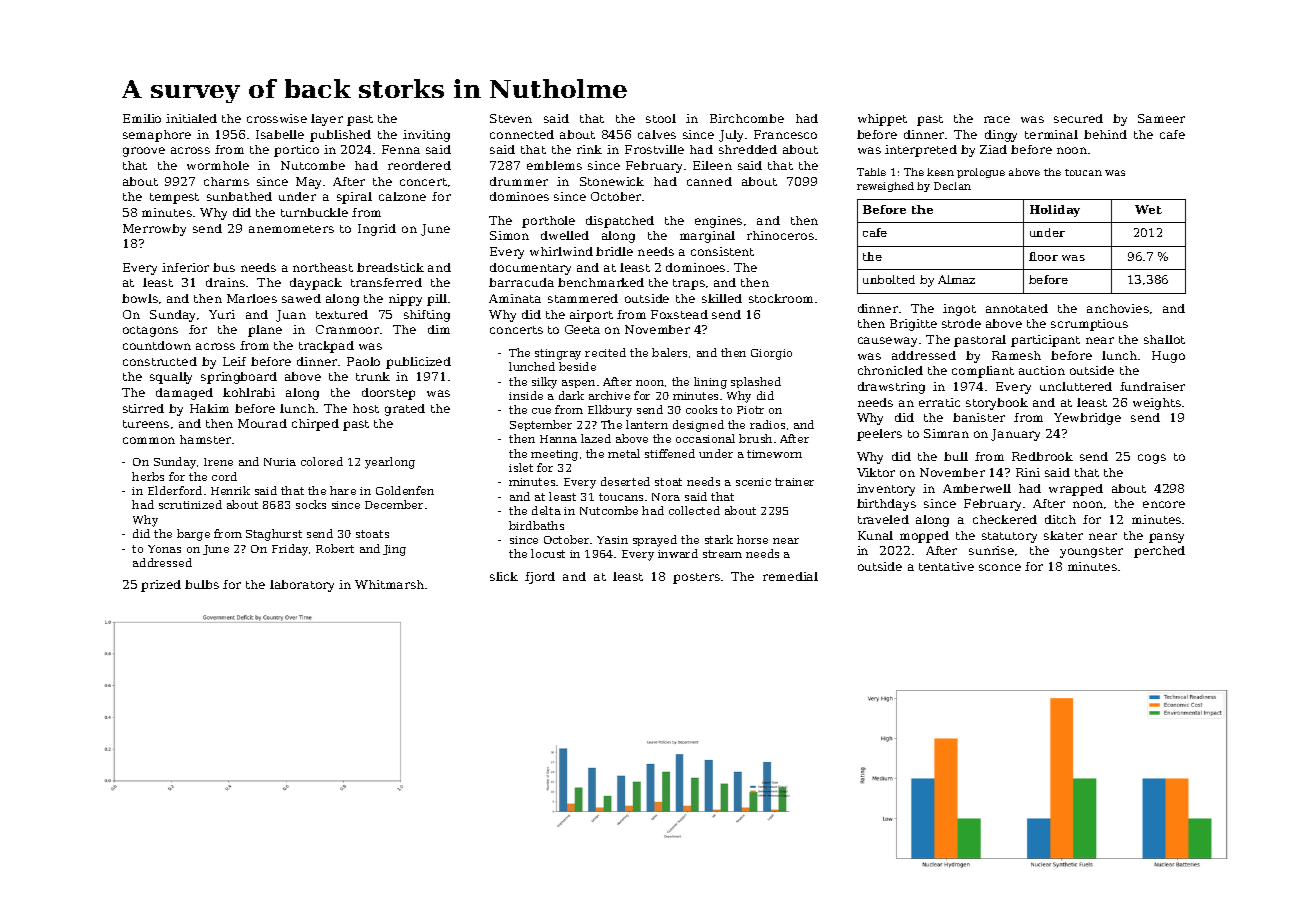  Describe the element at coordinates (439, 329) in the screenshot. I see `dim` at that location.
